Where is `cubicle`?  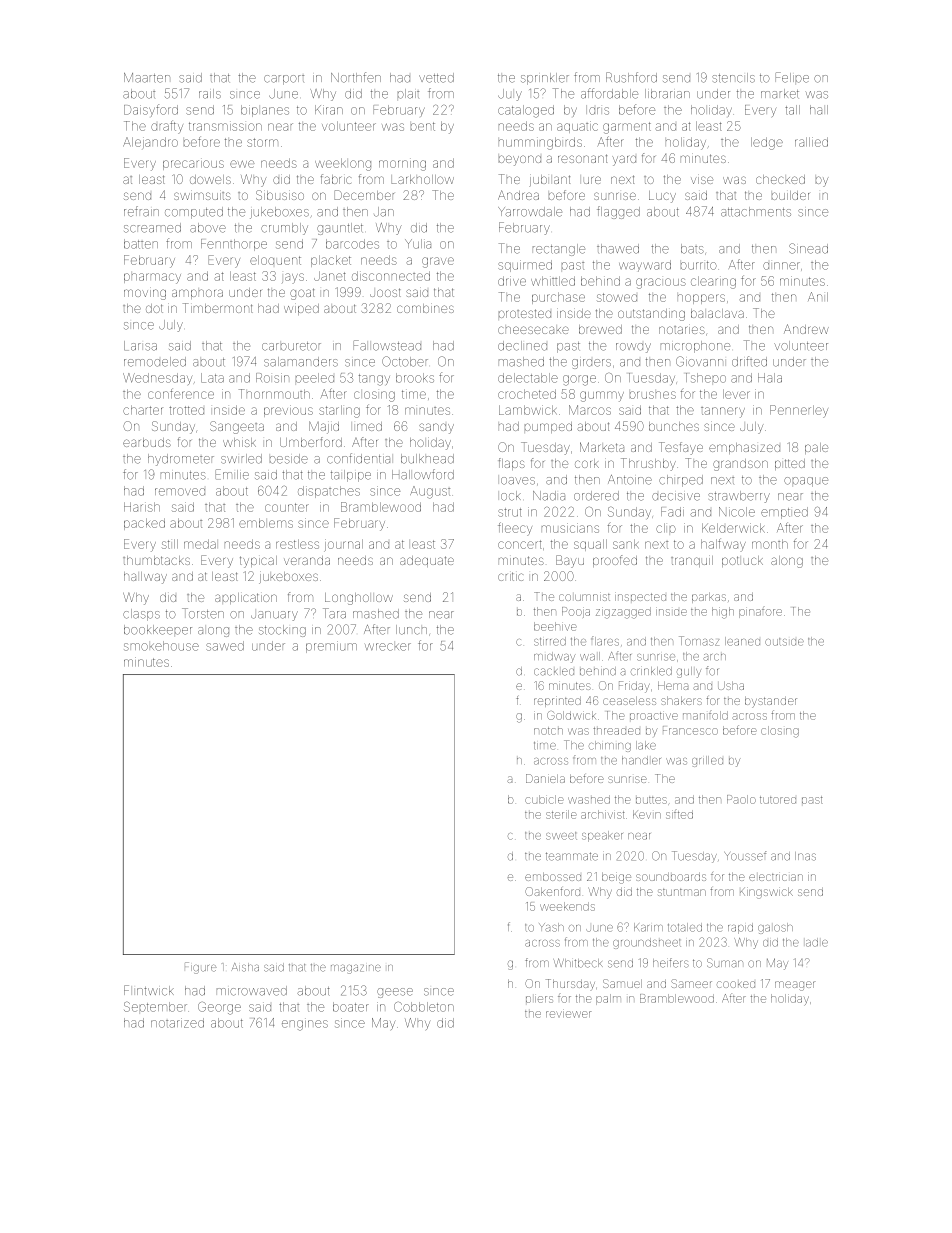
cubicle is located at coordinates (544, 799).
